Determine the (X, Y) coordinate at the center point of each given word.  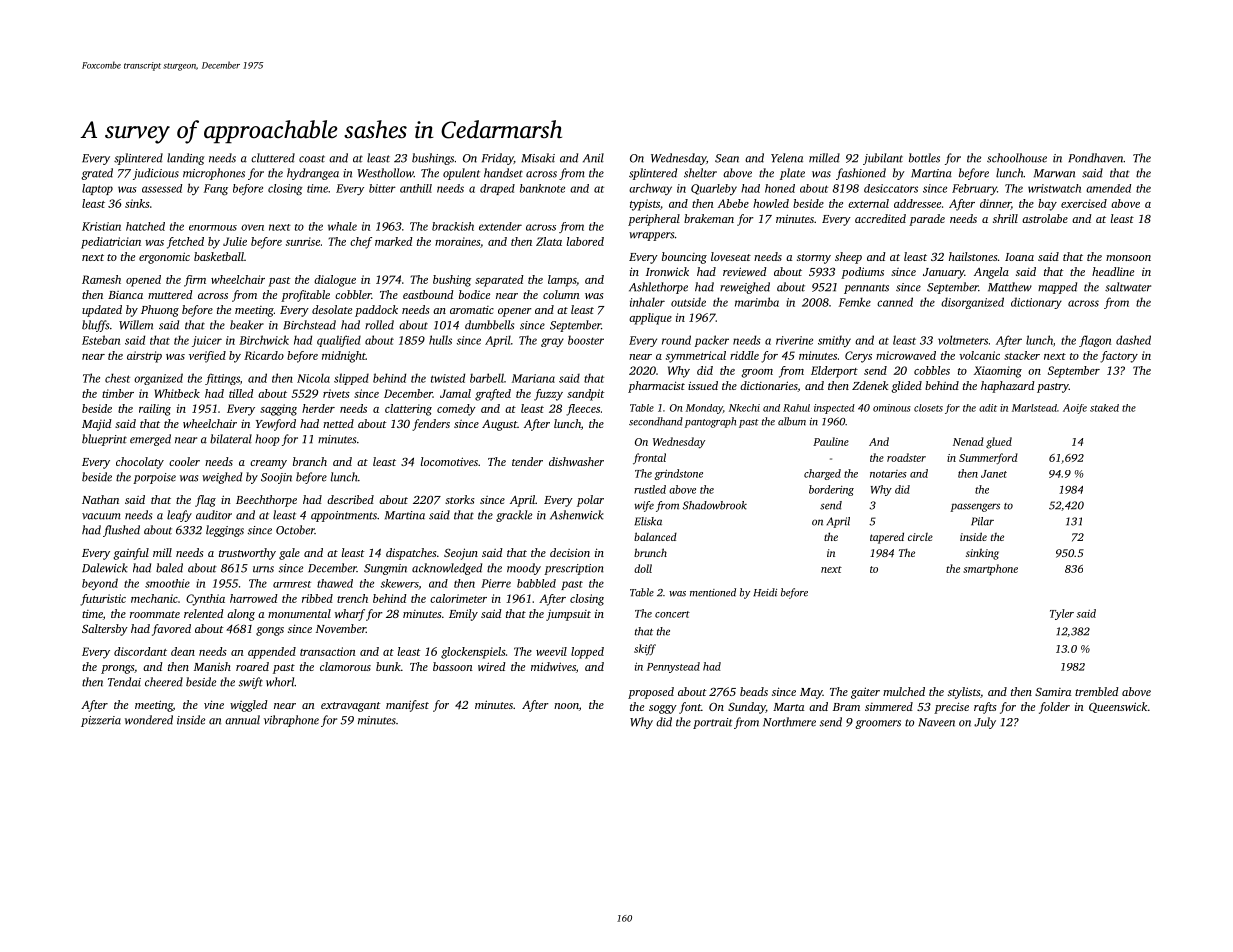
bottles (924, 158)
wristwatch (1054, 188)
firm (195, 281)
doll (643, 568)
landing (185, 159)
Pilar (982, 521)
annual (242, 720)
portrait (713, 723)
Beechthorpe (266, 501)
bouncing (684, 258)
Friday (498, 159)
